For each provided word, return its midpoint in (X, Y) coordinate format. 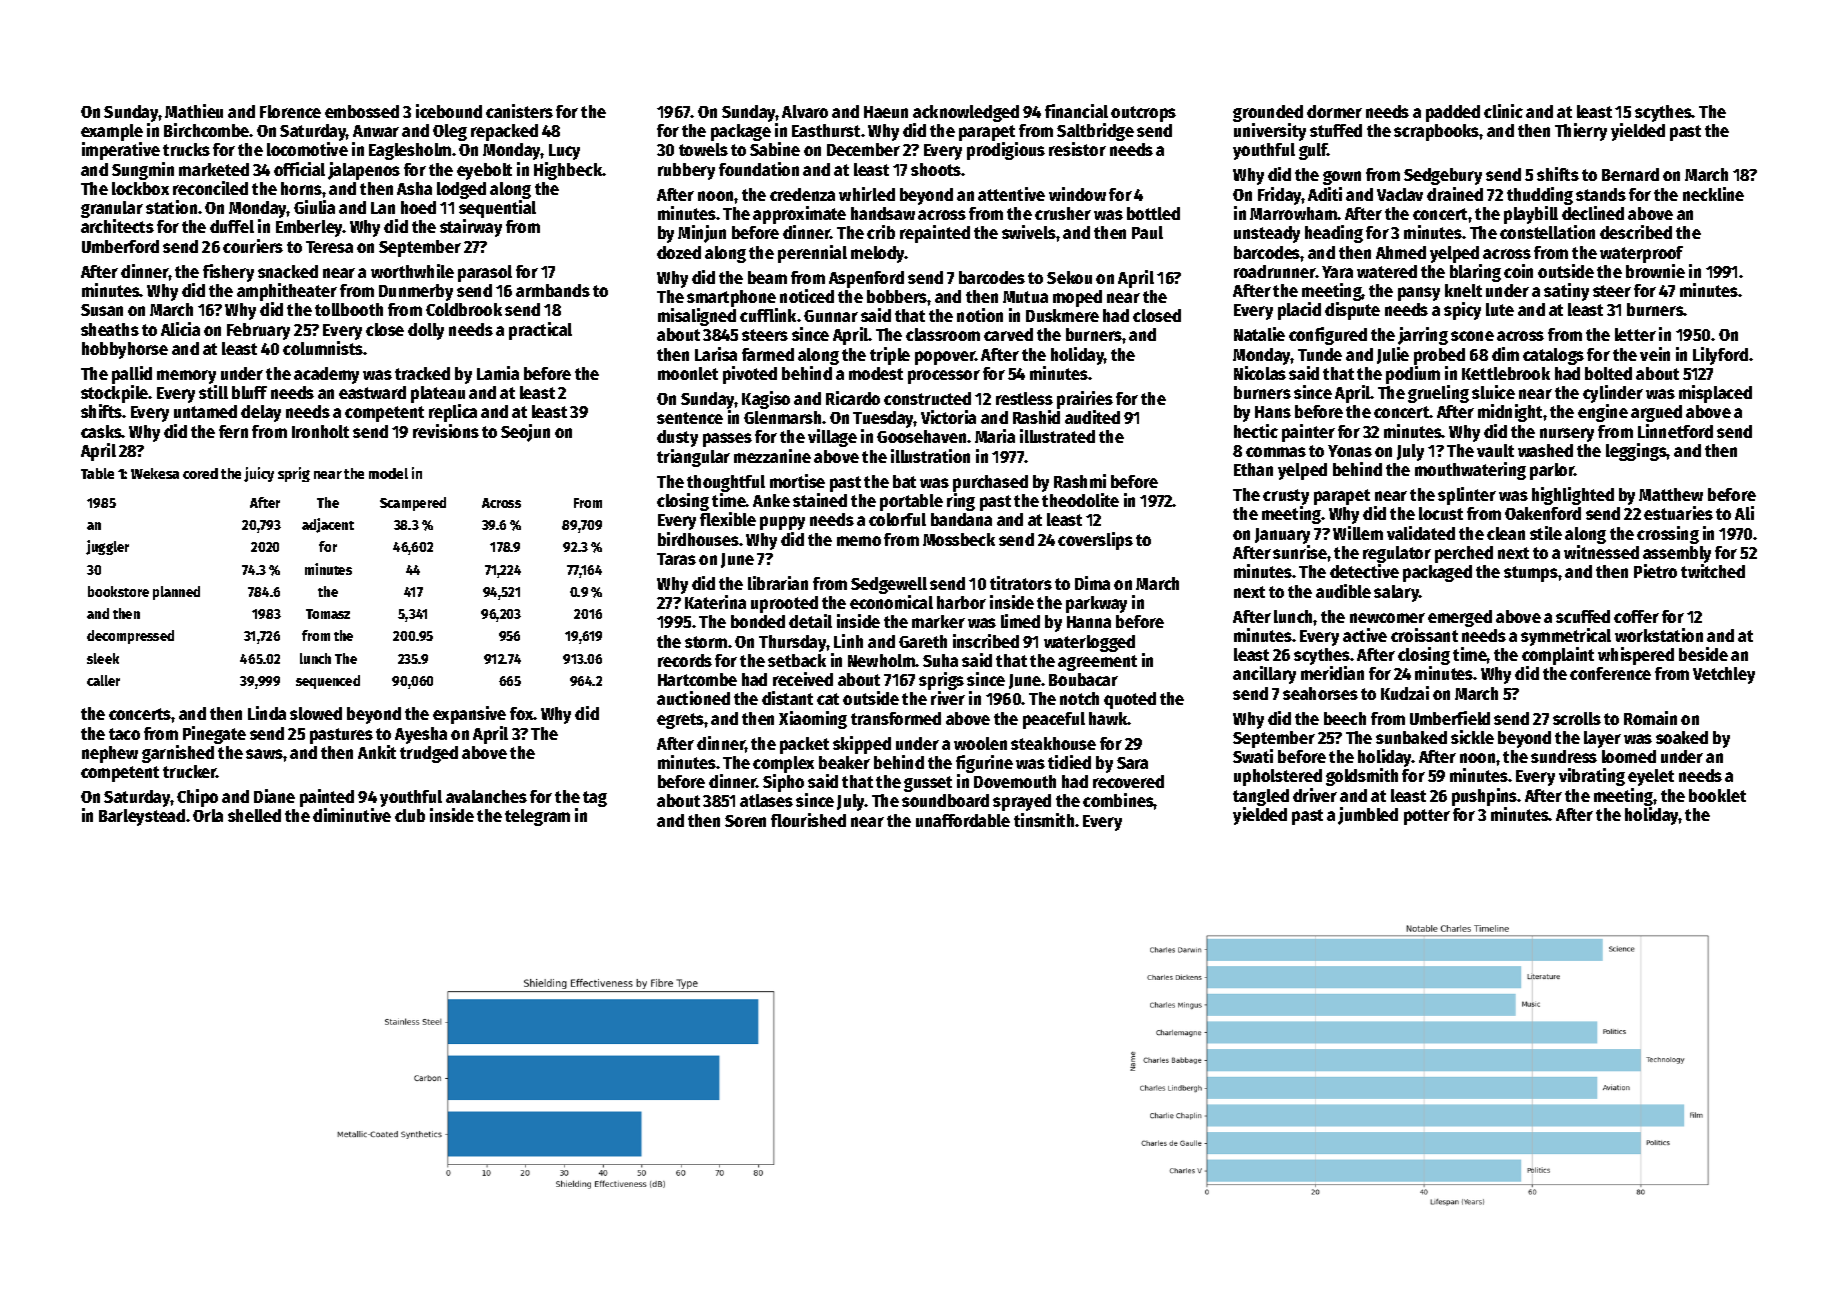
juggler (107, 547)
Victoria (948, 417)
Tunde (1320, 354)
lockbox (140, 188)
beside (1703, 654)
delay (261, 413)
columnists (323, 348)
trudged (429, 754)
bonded (758, 621)
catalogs (1553, 356)
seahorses (1320, 693)
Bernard (1630, 174)
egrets (680, 721)
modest (876, 373)
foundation (759, 169)
